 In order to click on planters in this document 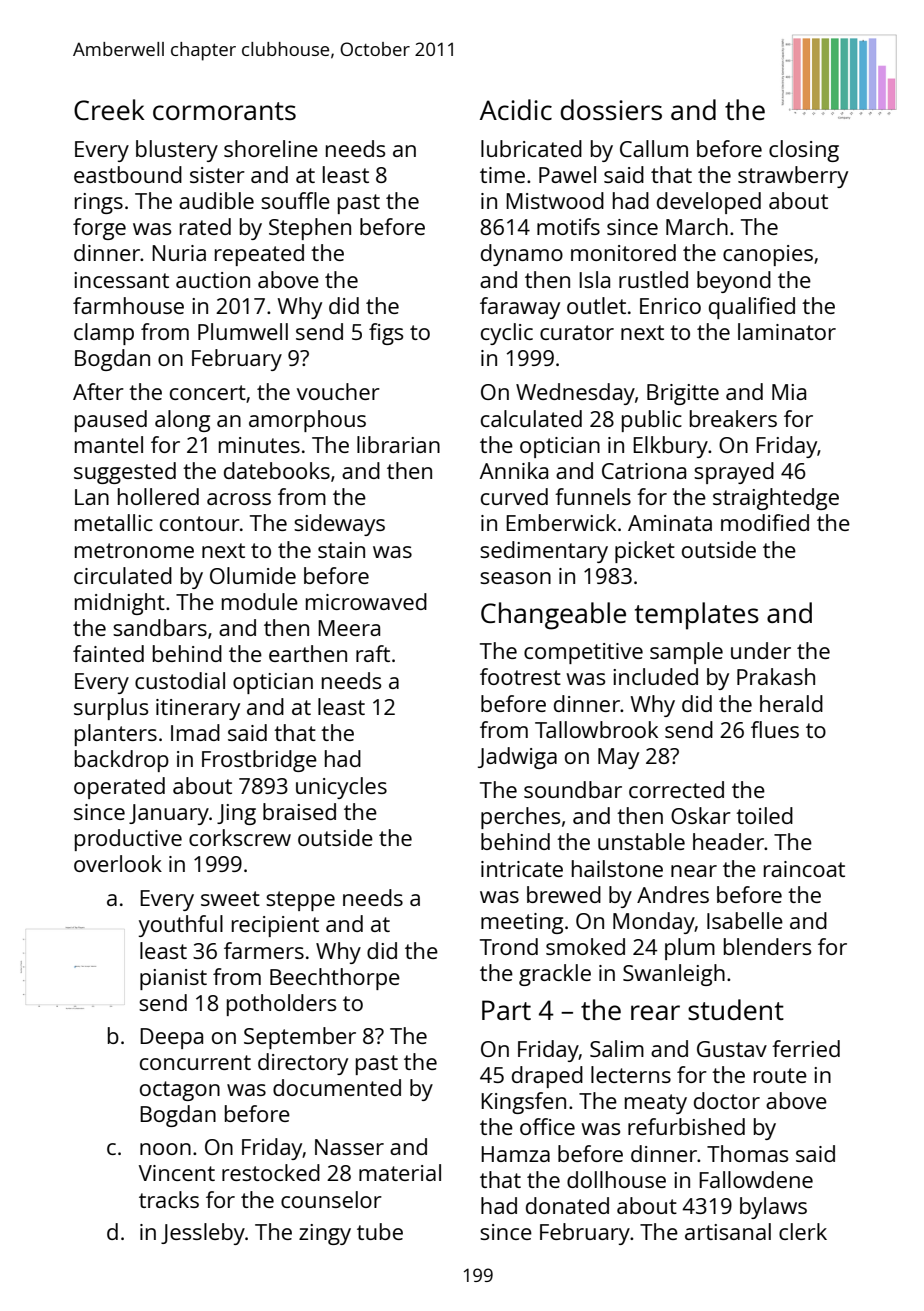, I will do `click(116, 735)`.
